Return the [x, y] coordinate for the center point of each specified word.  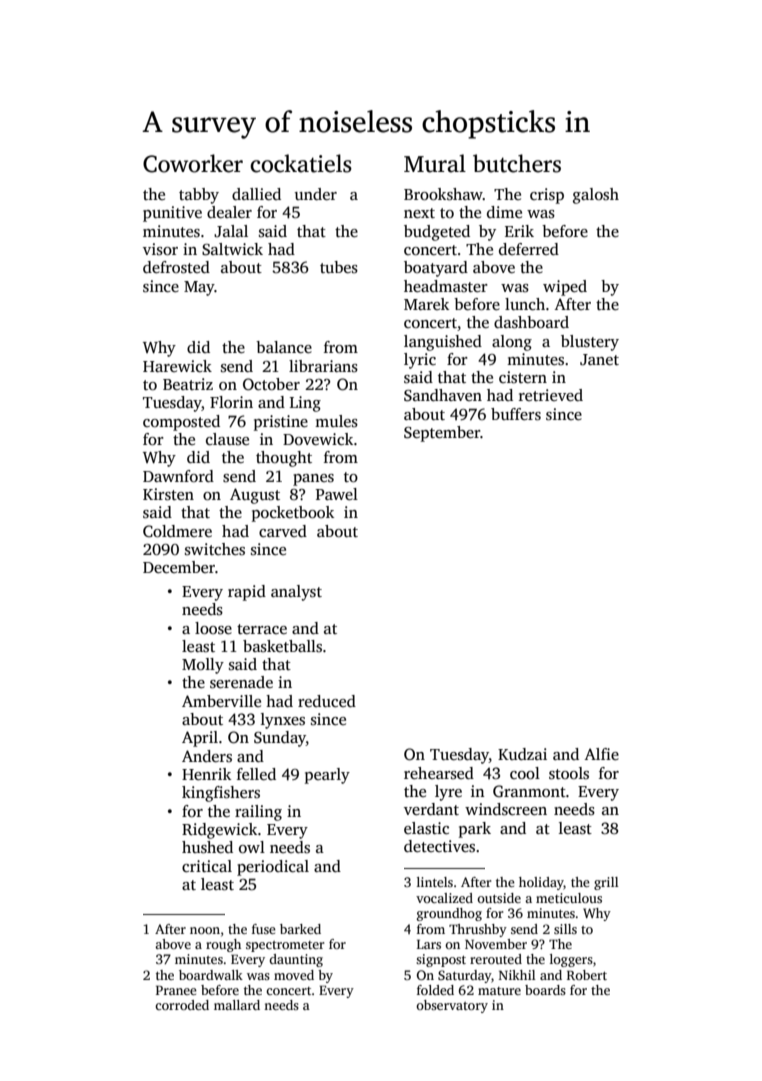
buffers [516, 414]
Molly [203, 666]
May [199, 288]
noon [205, 930]
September [442, 434]
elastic [426, 828]
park [475, 830]
